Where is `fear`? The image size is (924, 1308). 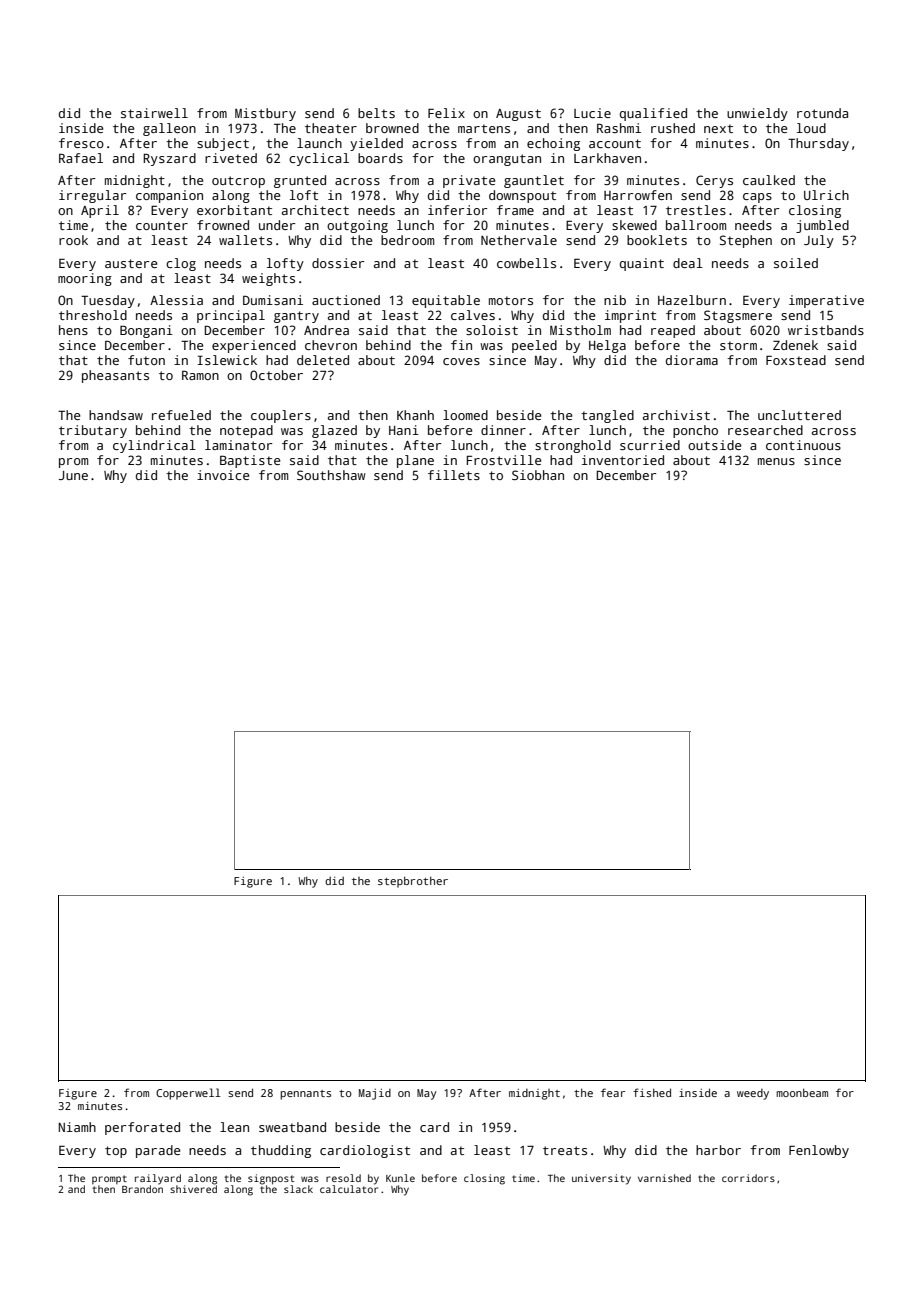
fear is located at coordinates (613, 1092).
